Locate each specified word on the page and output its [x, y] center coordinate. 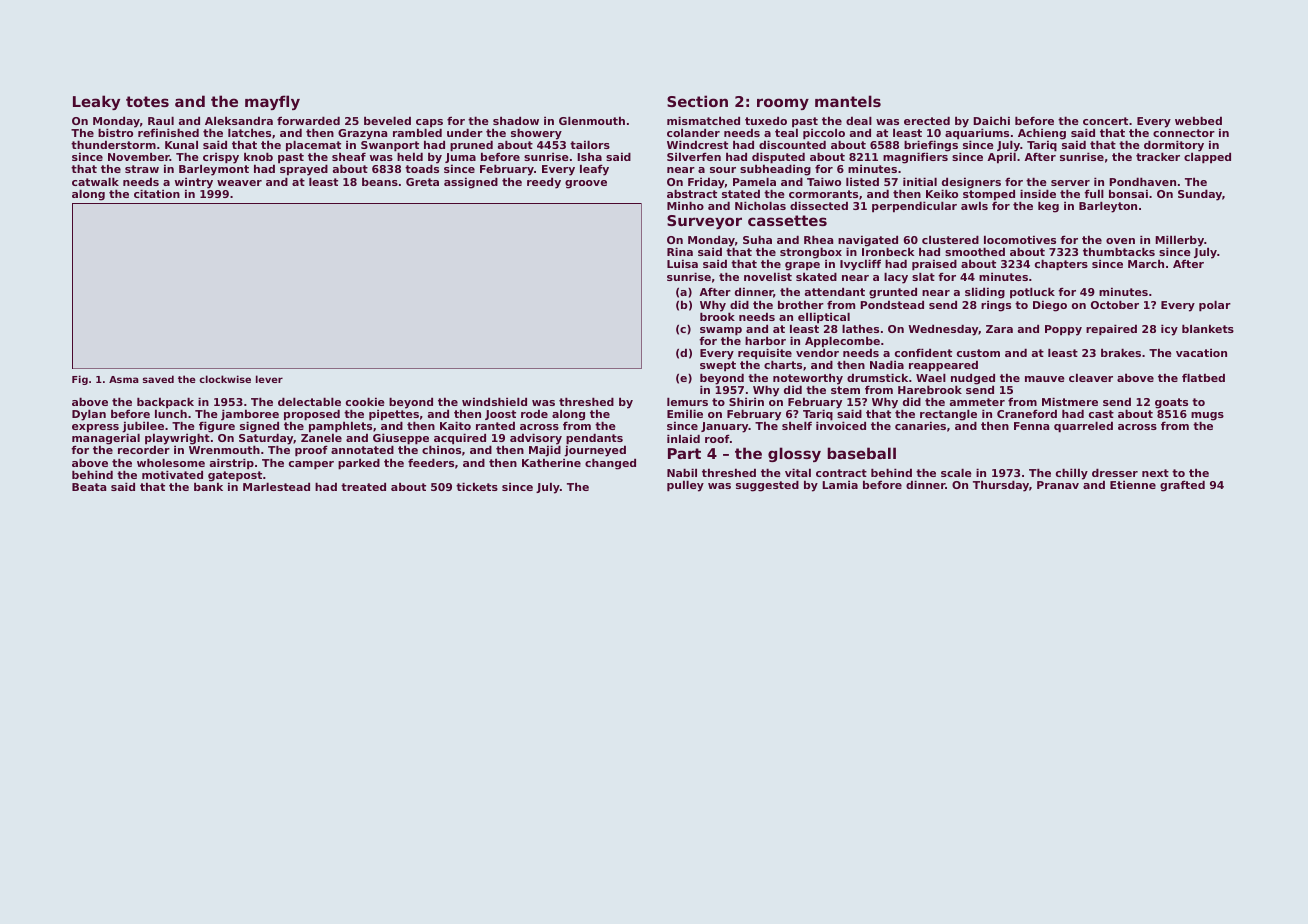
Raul [161, 120]
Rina [680, 251]
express [95, 428]
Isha [589, 156]
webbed [1198, 120]
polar [1215, 306]
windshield [494, 401]
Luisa [682, 263]
